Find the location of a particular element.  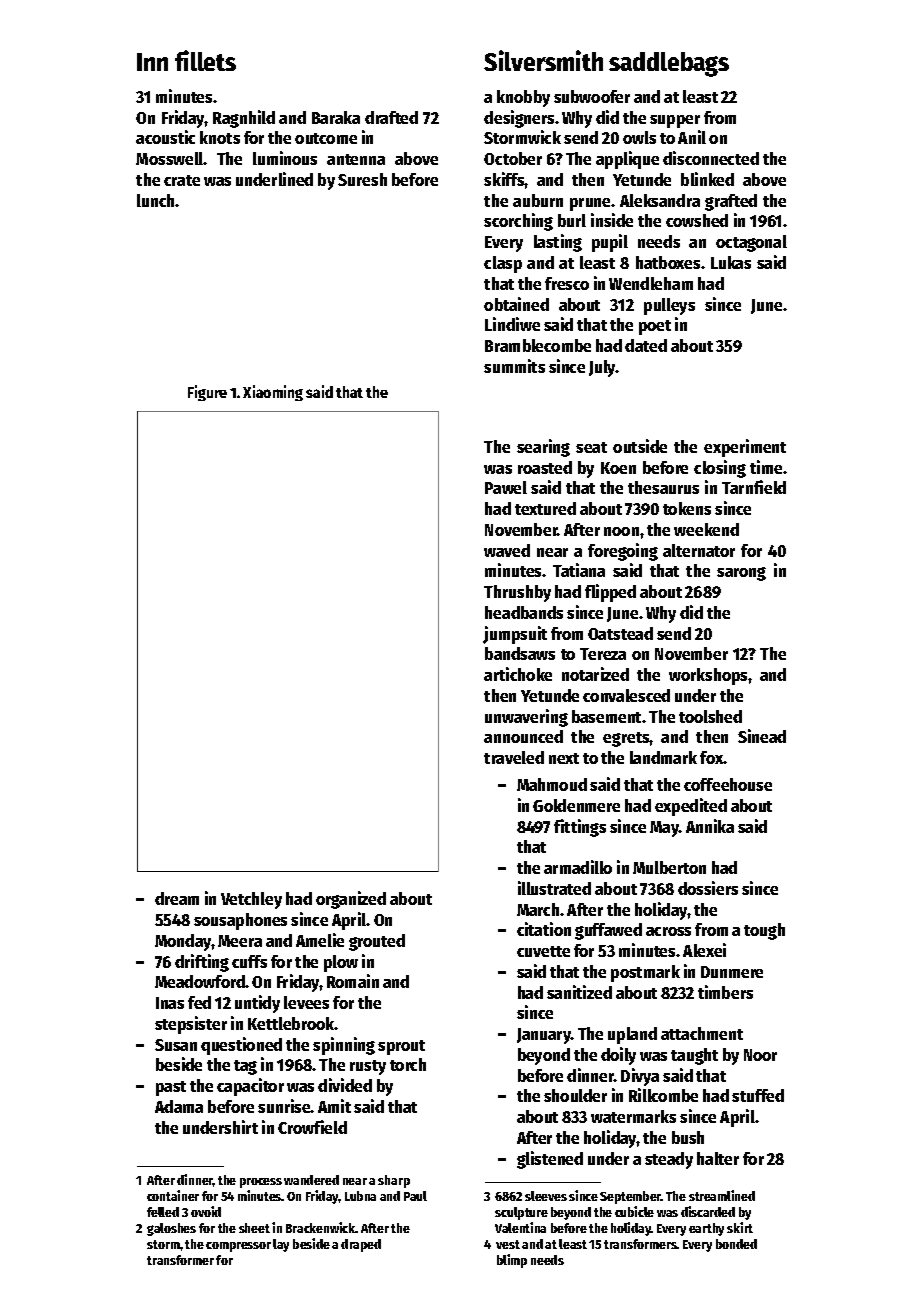

compressor is located at coordinates (238, 1247).
